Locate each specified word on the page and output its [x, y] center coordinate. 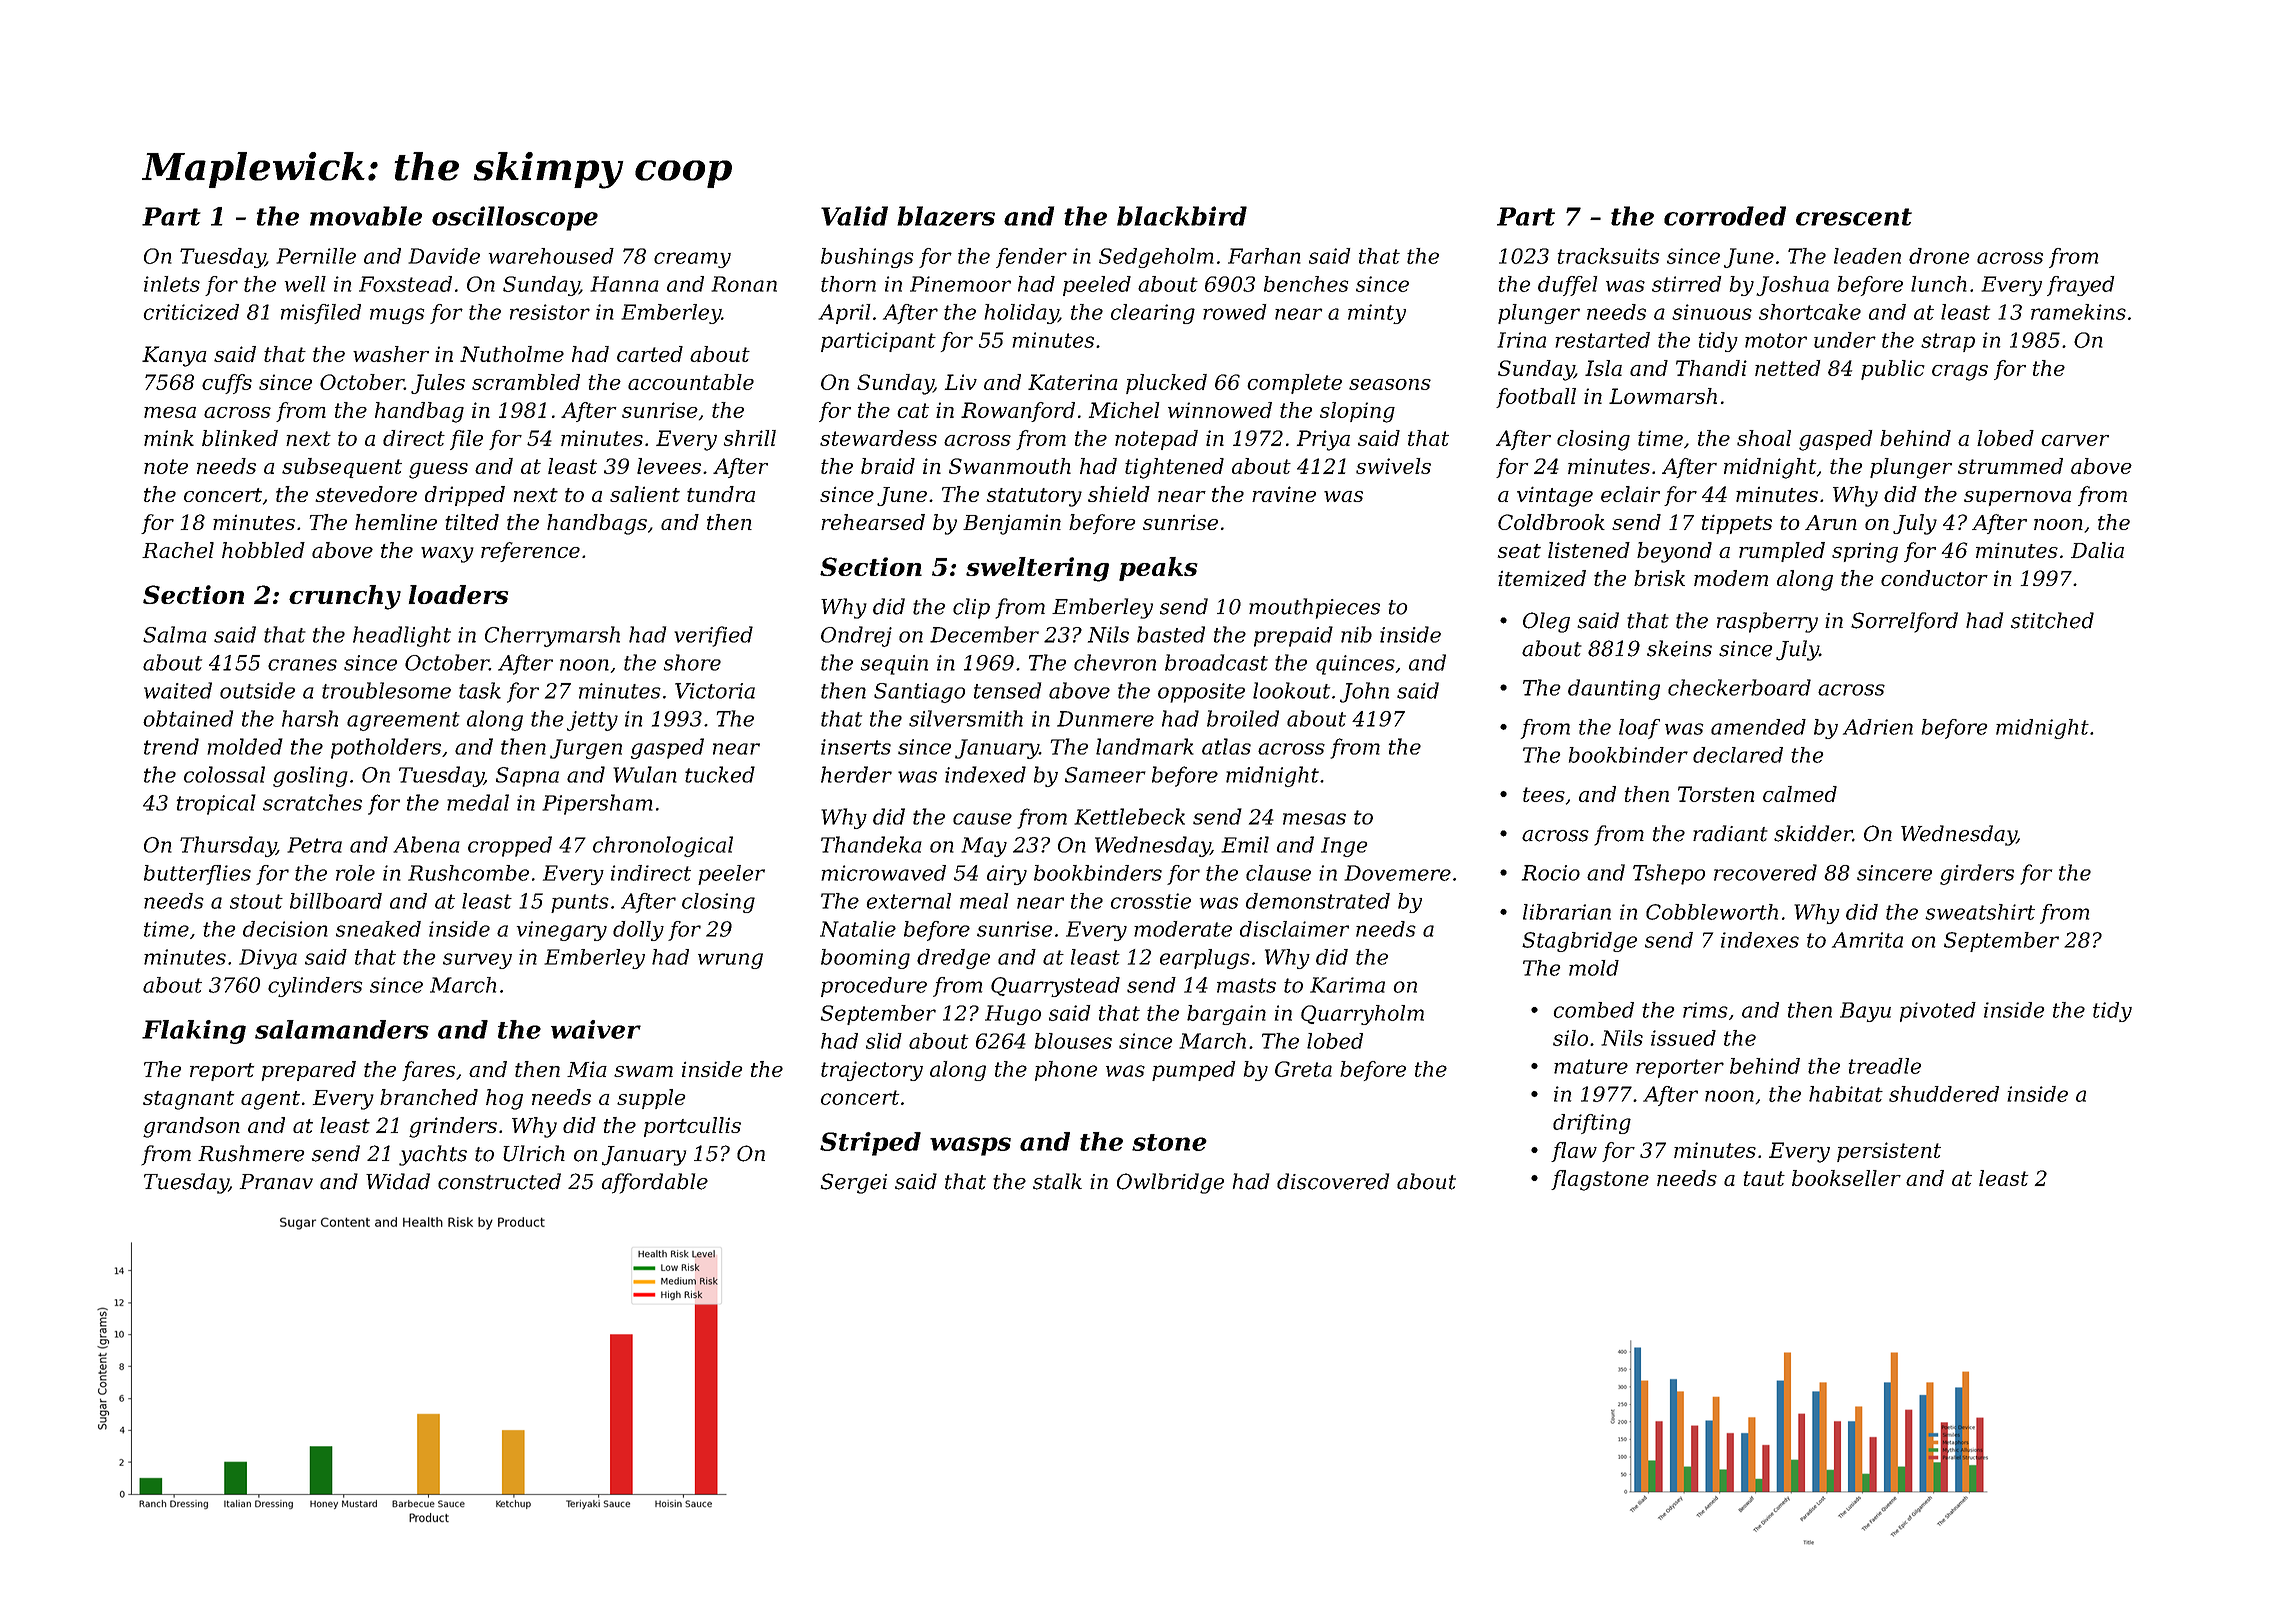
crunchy [345, 597]
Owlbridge [1170, 1183]
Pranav [276, 1182]
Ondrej [856, 636]
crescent [1854, 217]
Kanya [174, 356]
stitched [2052, 620]
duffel [1567, 286]
